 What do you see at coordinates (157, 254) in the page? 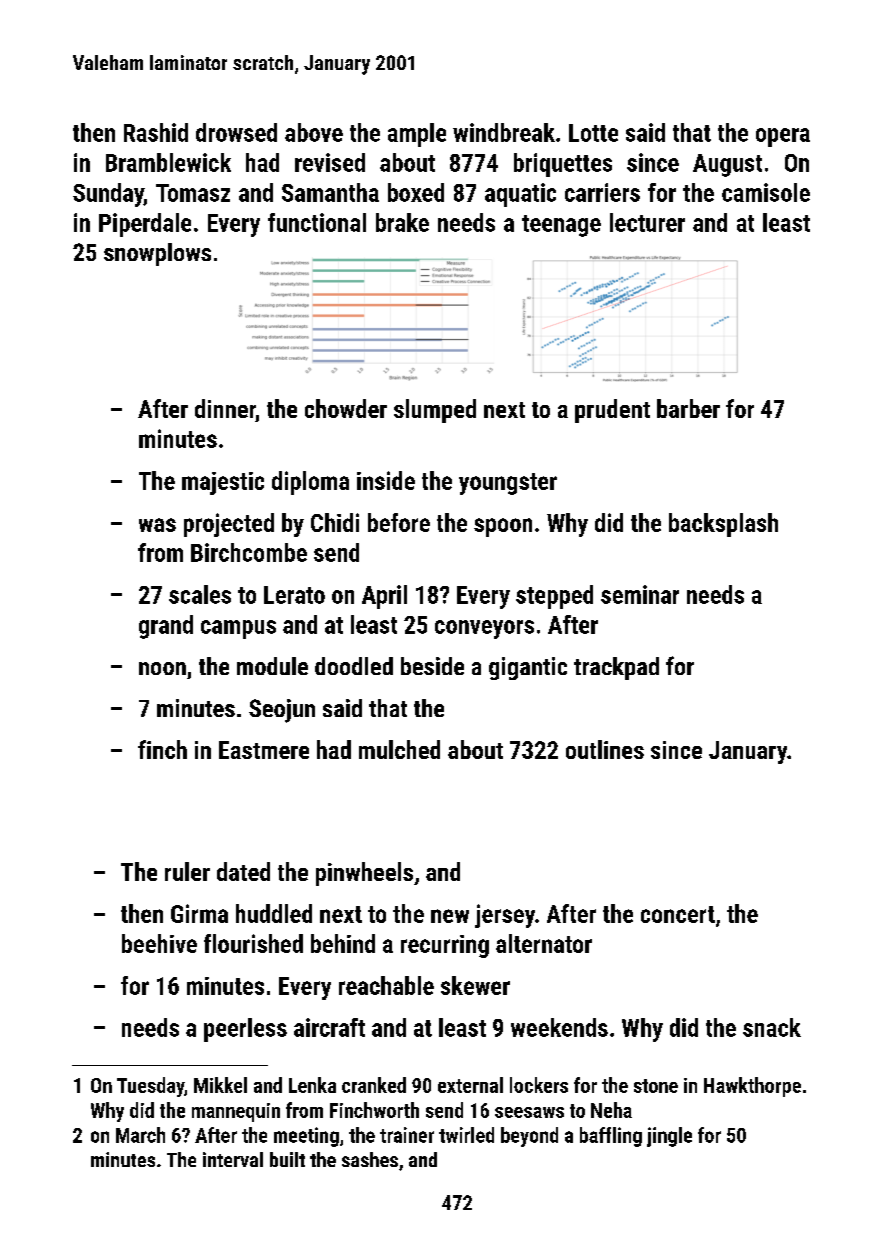
I see `snowplows` at bounding box center [157, 254].
